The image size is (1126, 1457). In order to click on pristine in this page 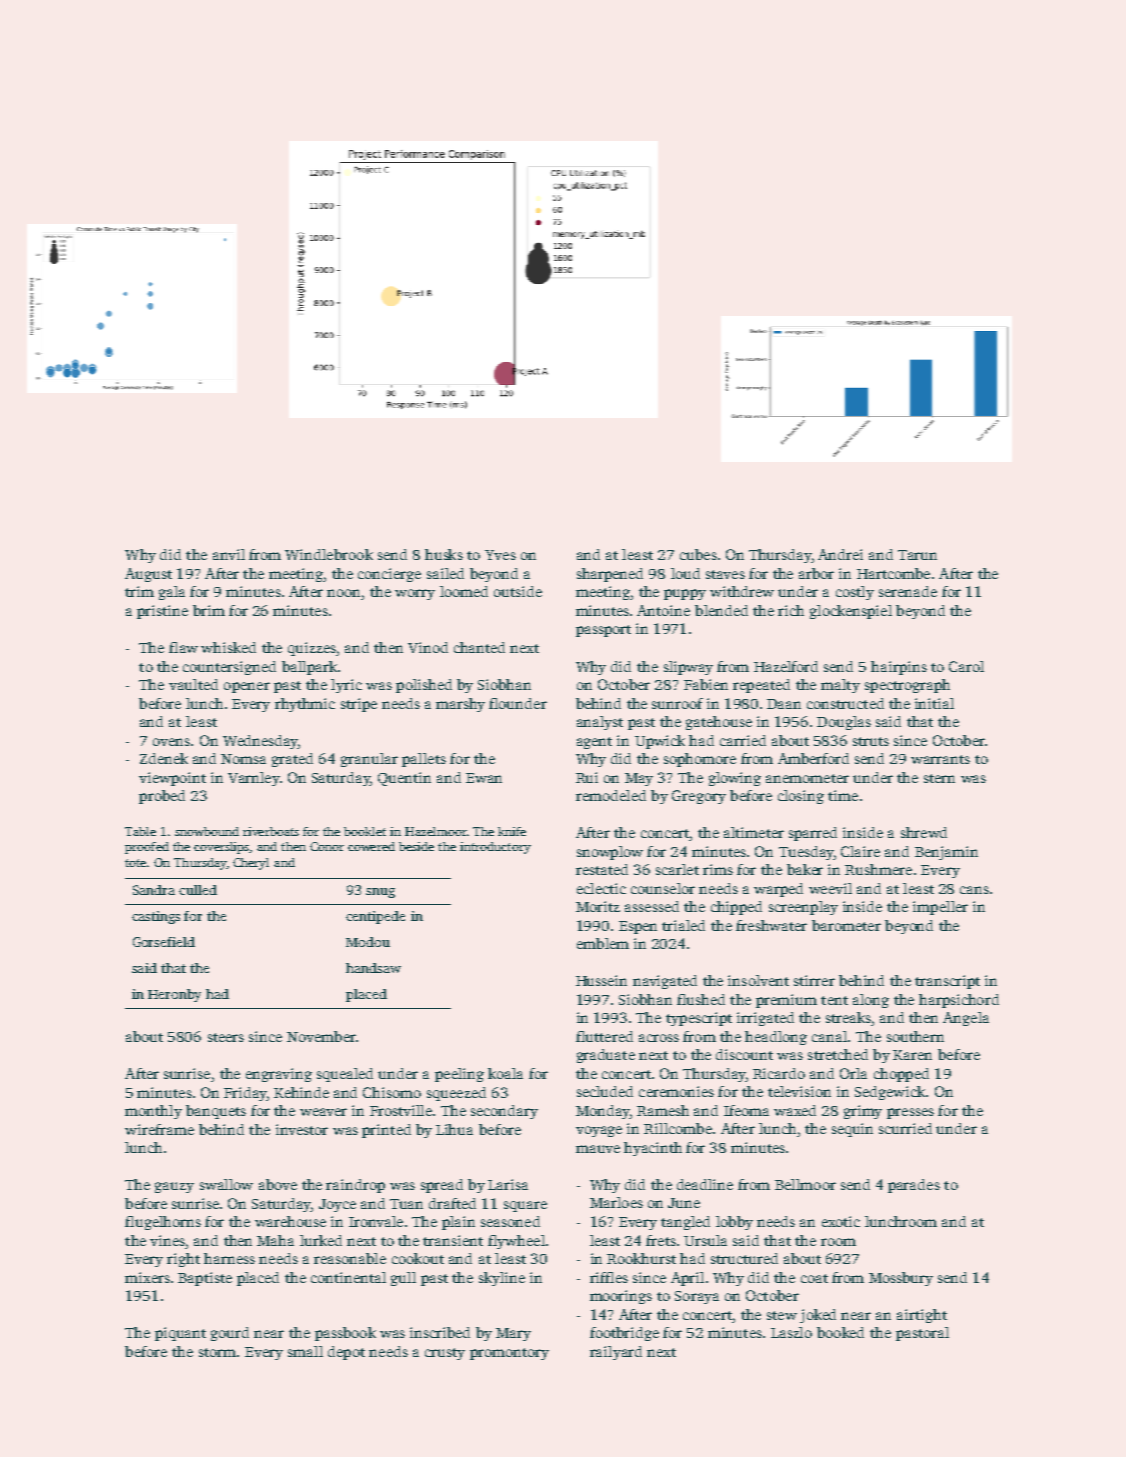, I will do `click(162, 612)`.
